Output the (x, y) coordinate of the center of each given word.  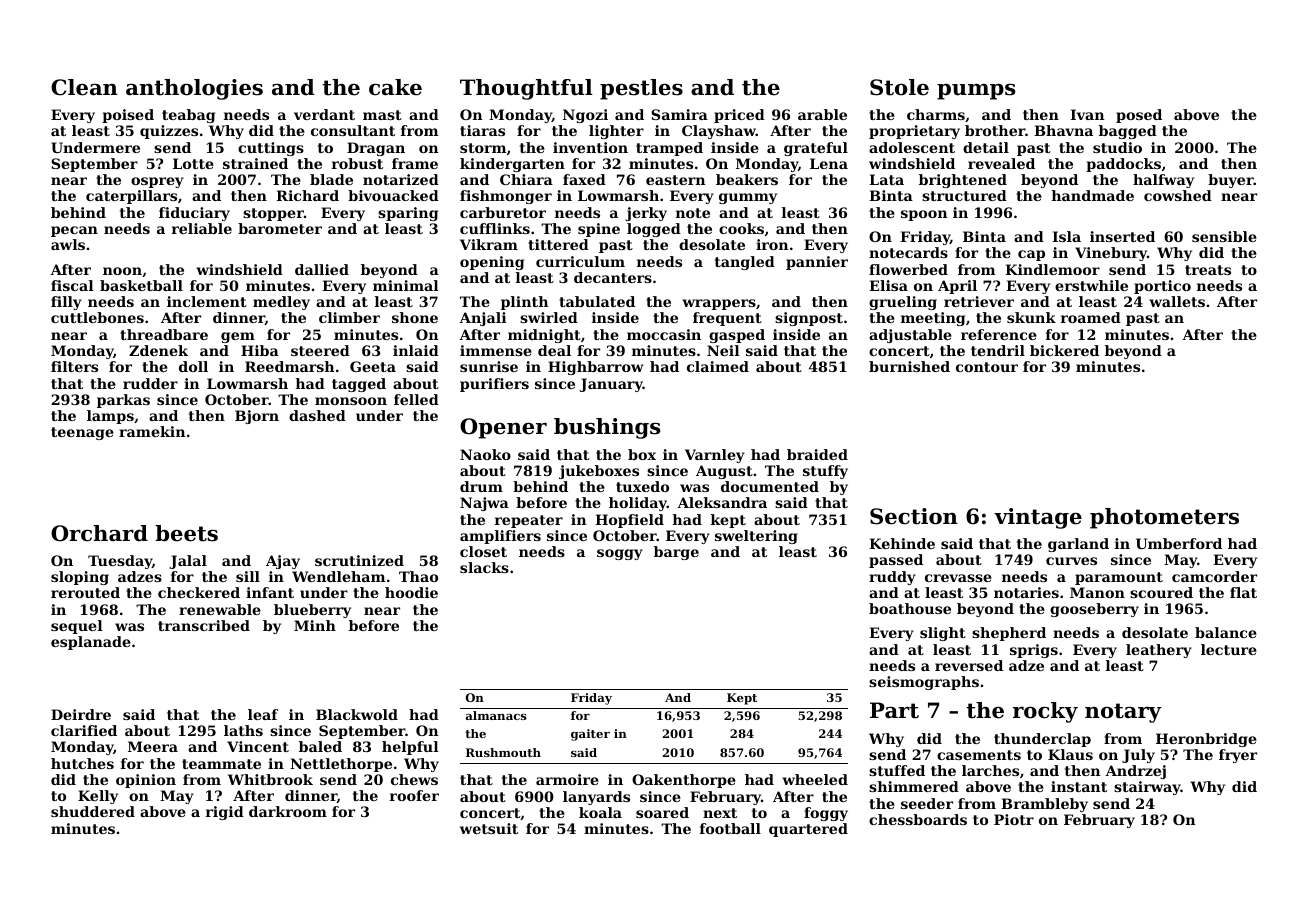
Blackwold (357, 714)
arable (822, 114)
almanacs (496, 715)
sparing (408, 214)
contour (987, 367)
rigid (225, 813)
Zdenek (158, 350)
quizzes (169, 132)
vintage (1038, 518)
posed (1139, 116)
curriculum (580, 261)
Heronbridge (1206, 740)
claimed (718, 366)
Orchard (99, 533)
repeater (529, 521)
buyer (1231, 181)
